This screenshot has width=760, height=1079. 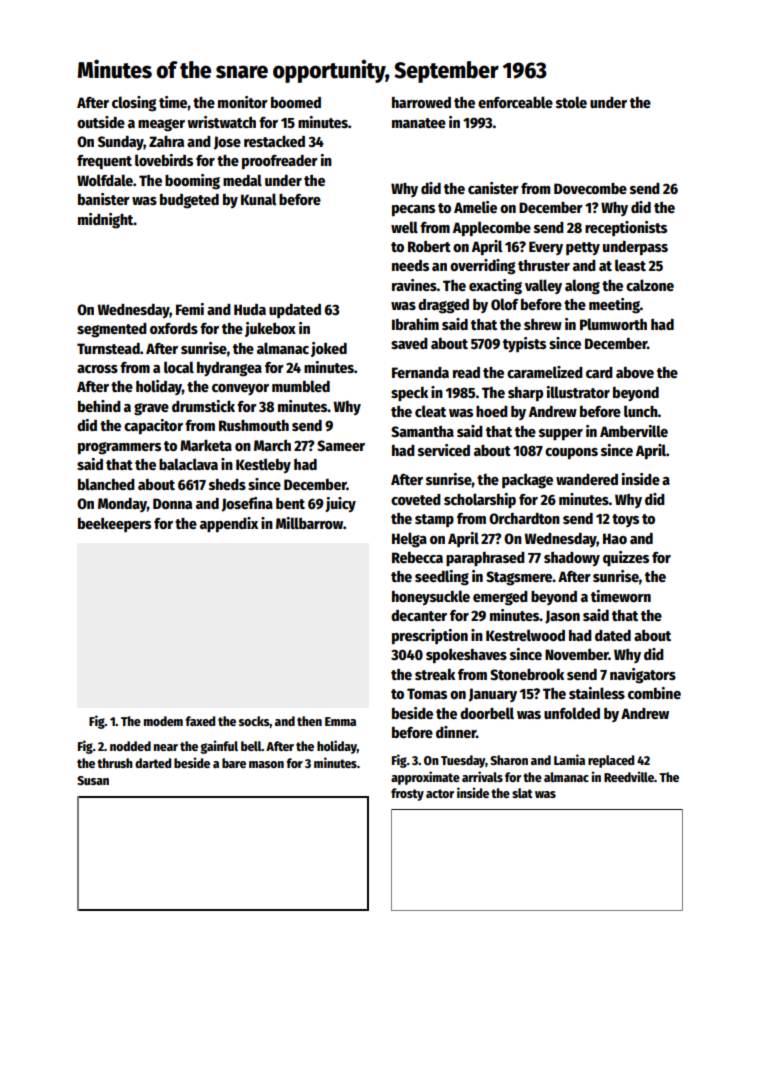 I want to click on receptionists, so click(x=626, y=228).
